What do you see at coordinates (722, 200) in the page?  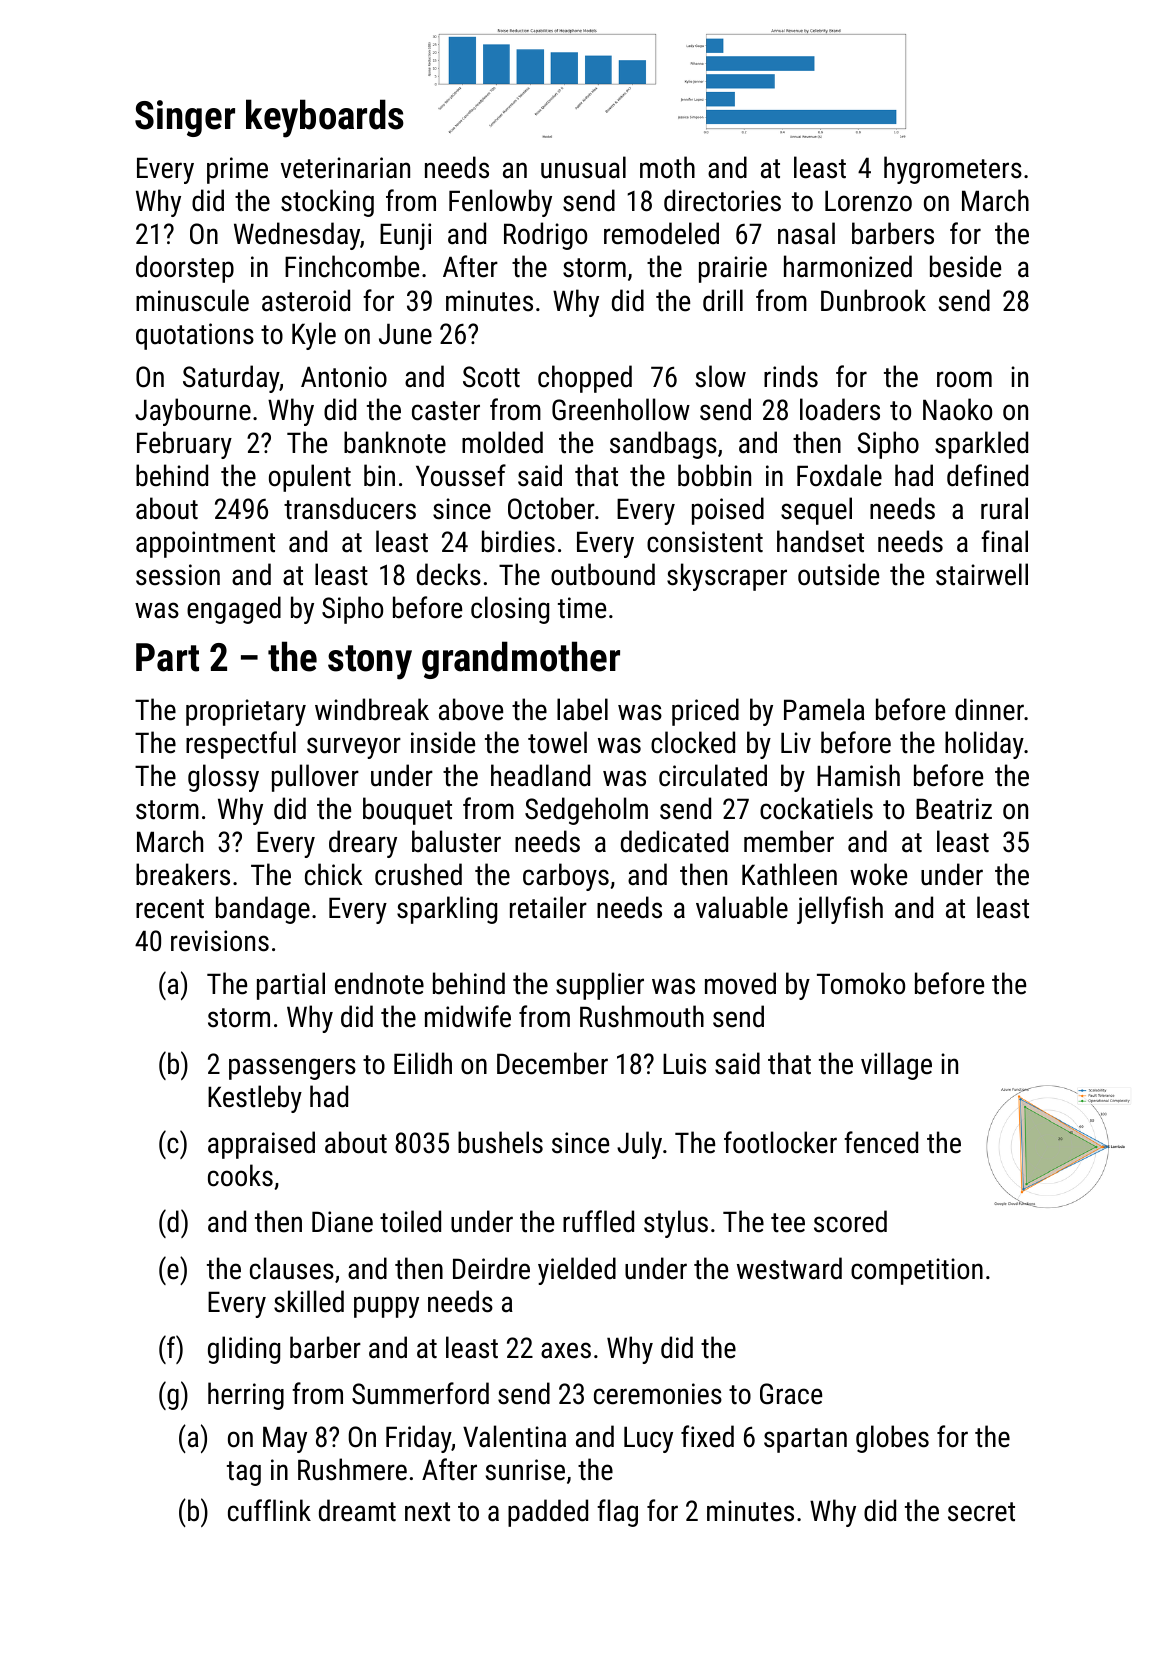 I see `directories` at bounding box center [722, 200].
